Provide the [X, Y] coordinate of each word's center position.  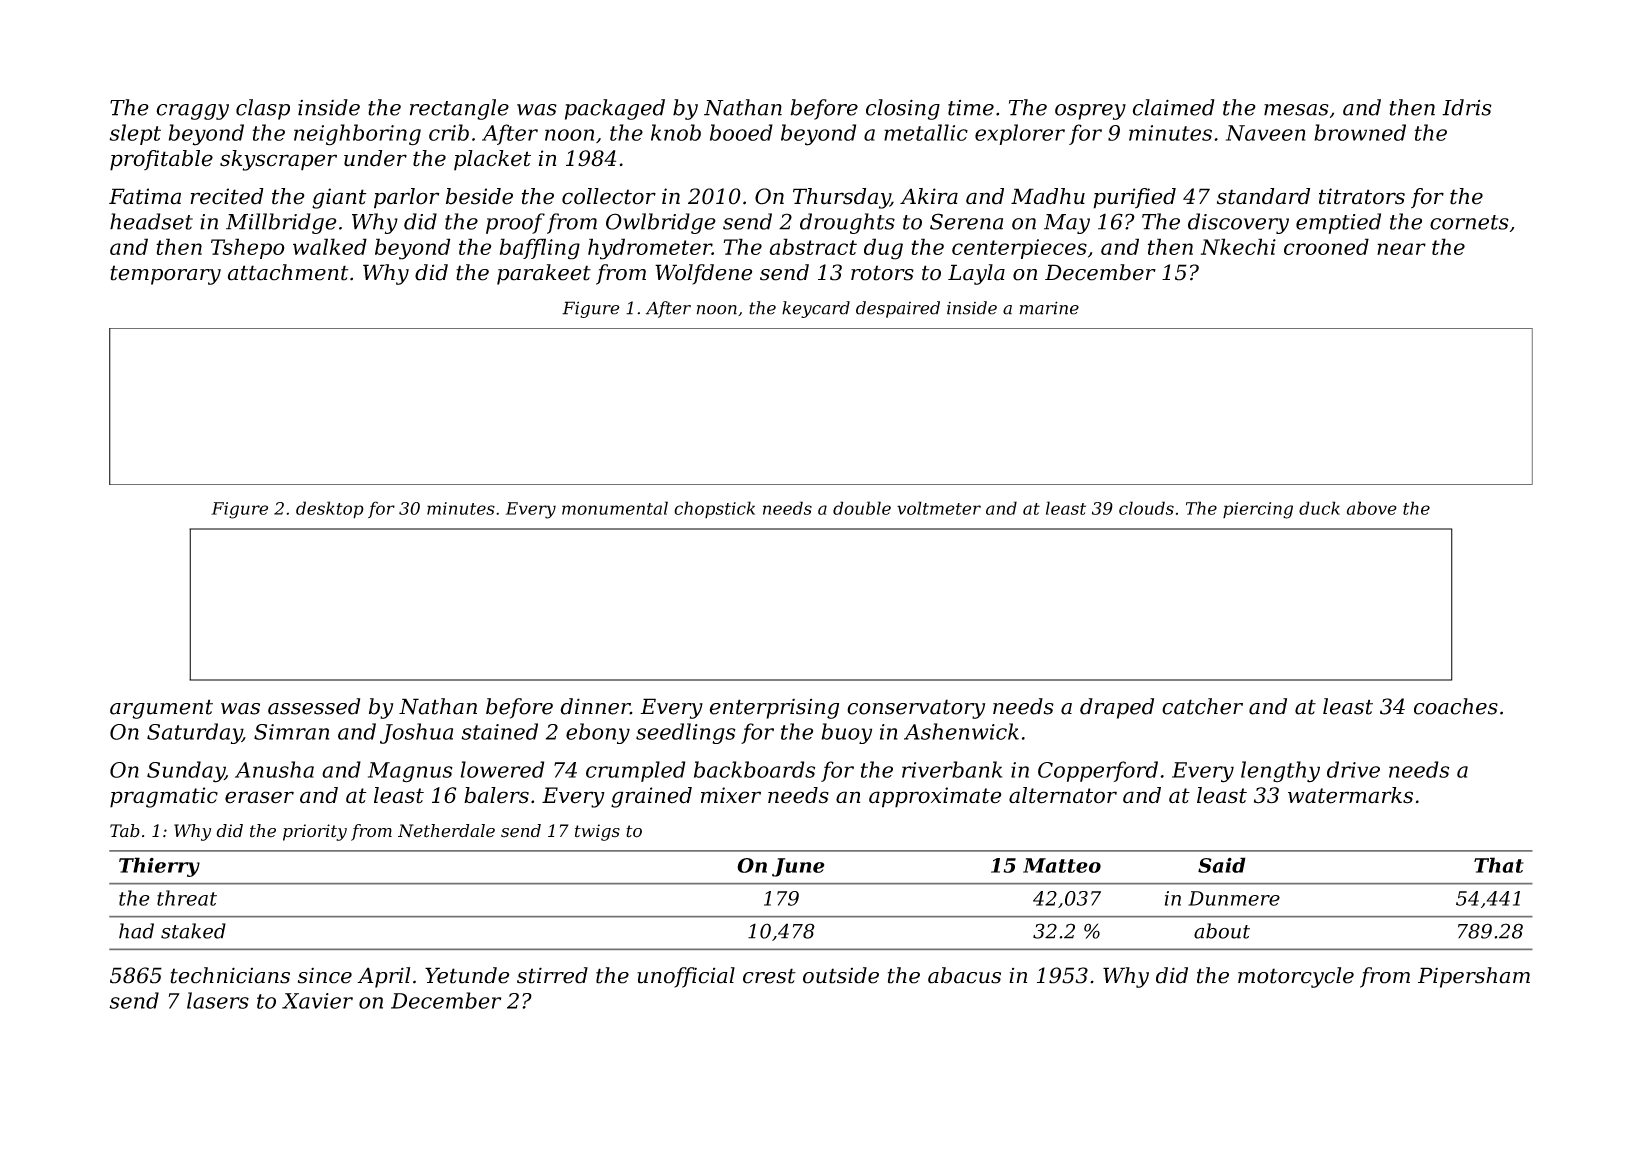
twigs [597, 832]
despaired [898, 309]
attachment [288, 272]
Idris [1467, 107]
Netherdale [446, 831]
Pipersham [1474, 977]
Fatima [145, 196]
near [1401, 249]
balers [496, 795]
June [798, 867]
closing [903, 109]
